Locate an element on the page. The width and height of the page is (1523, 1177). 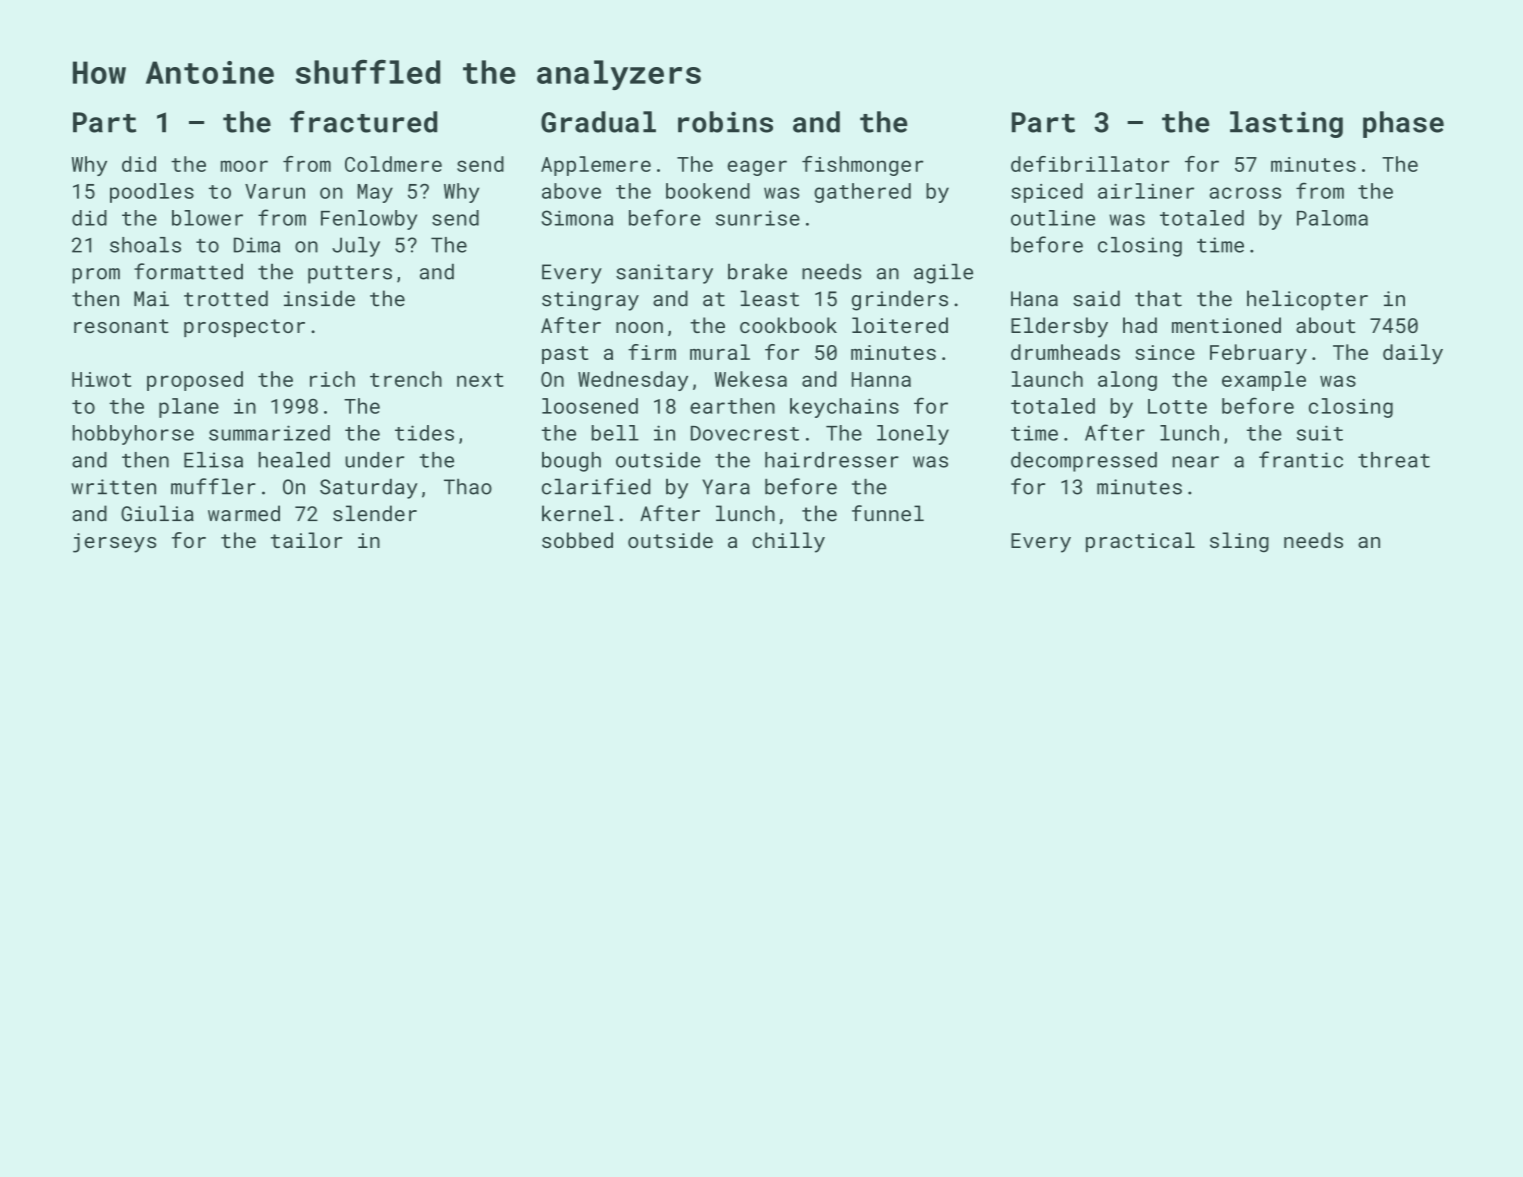
threat is located at coordinates (1394, 460).
